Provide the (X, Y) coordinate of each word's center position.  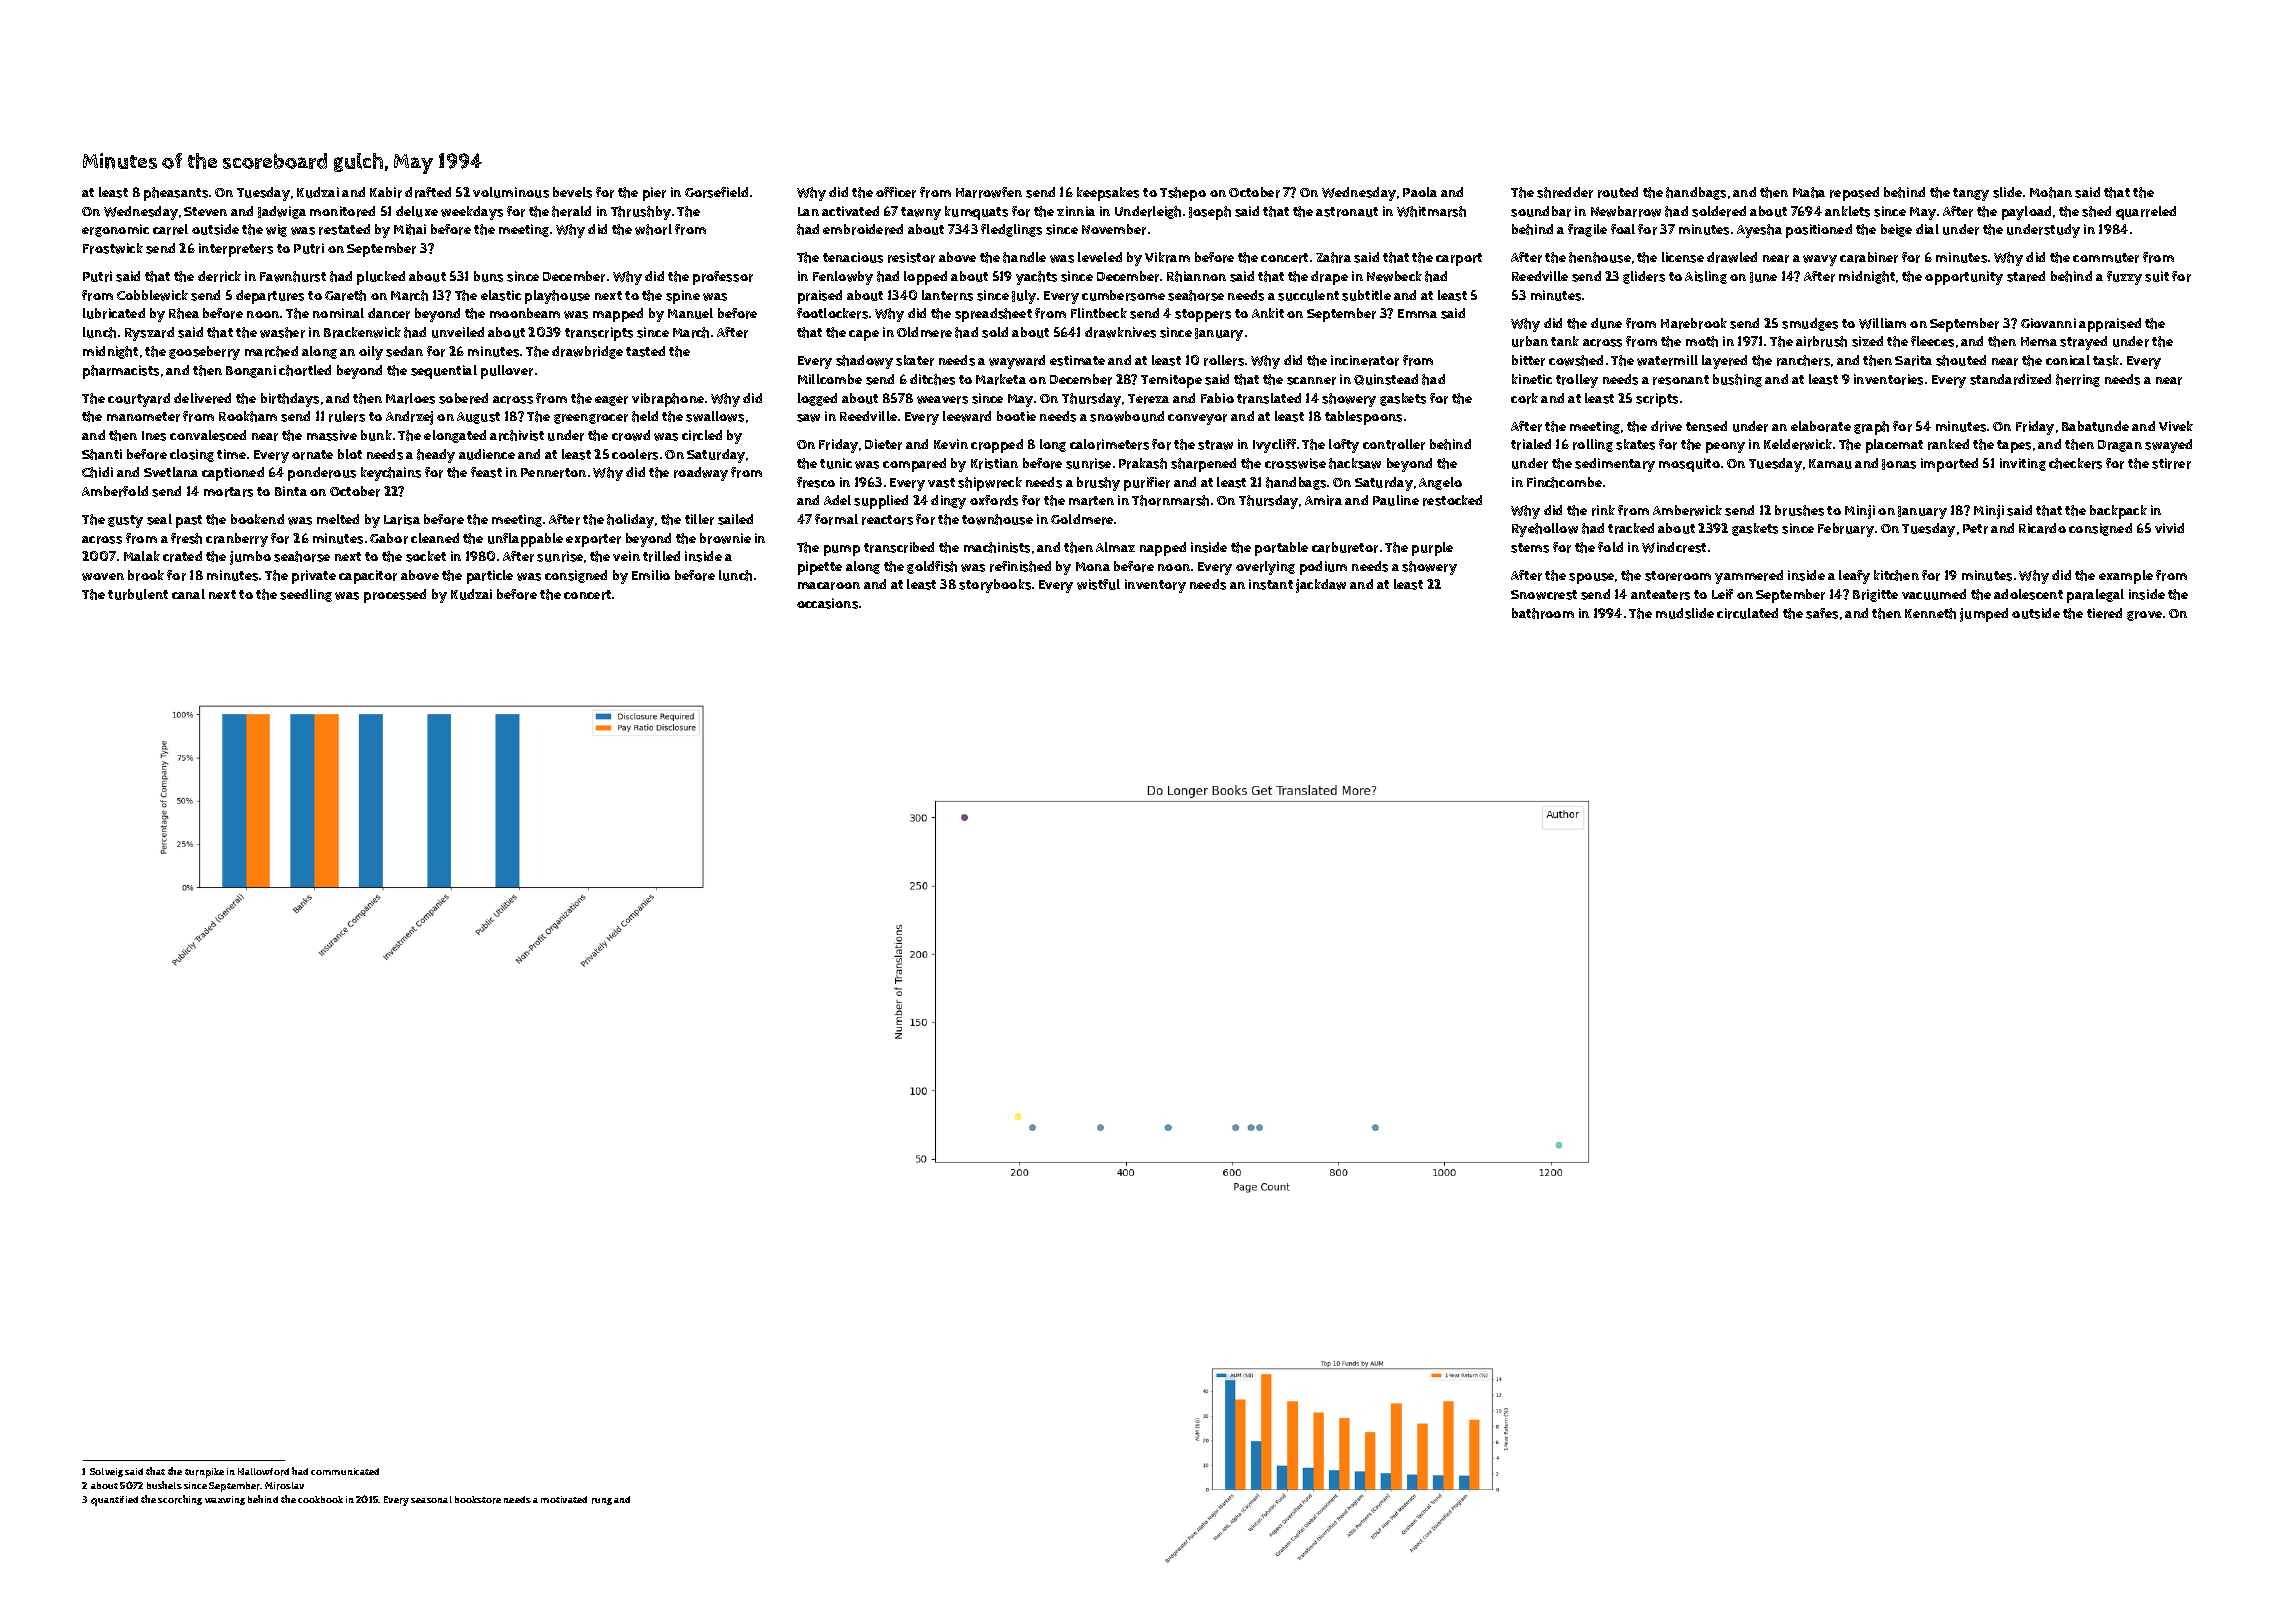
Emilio (651, 575)
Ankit (1268, 313)
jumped (1984, 615)
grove (2144, 616)
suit (2157, 276)
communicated (345, 1471)
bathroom (1543, 613)
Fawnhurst (293, 276)
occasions (827, 603)
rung (602, 1501)
